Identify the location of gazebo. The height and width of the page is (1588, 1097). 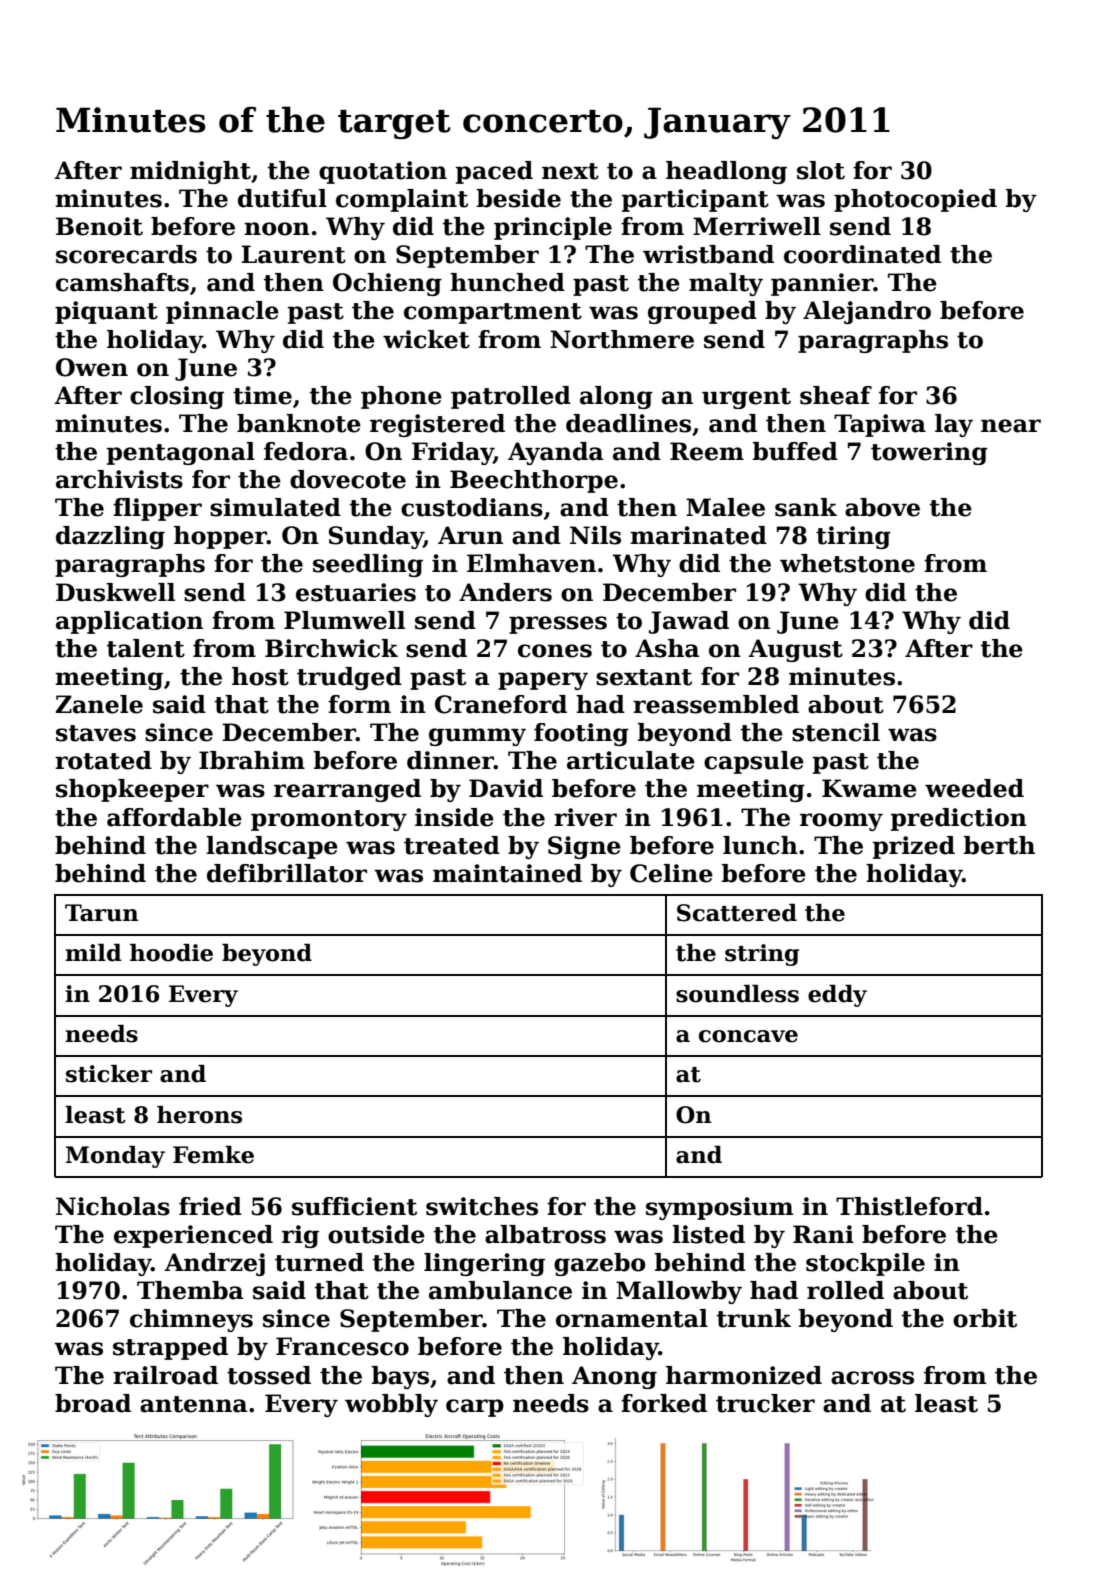
(599, 1264).
